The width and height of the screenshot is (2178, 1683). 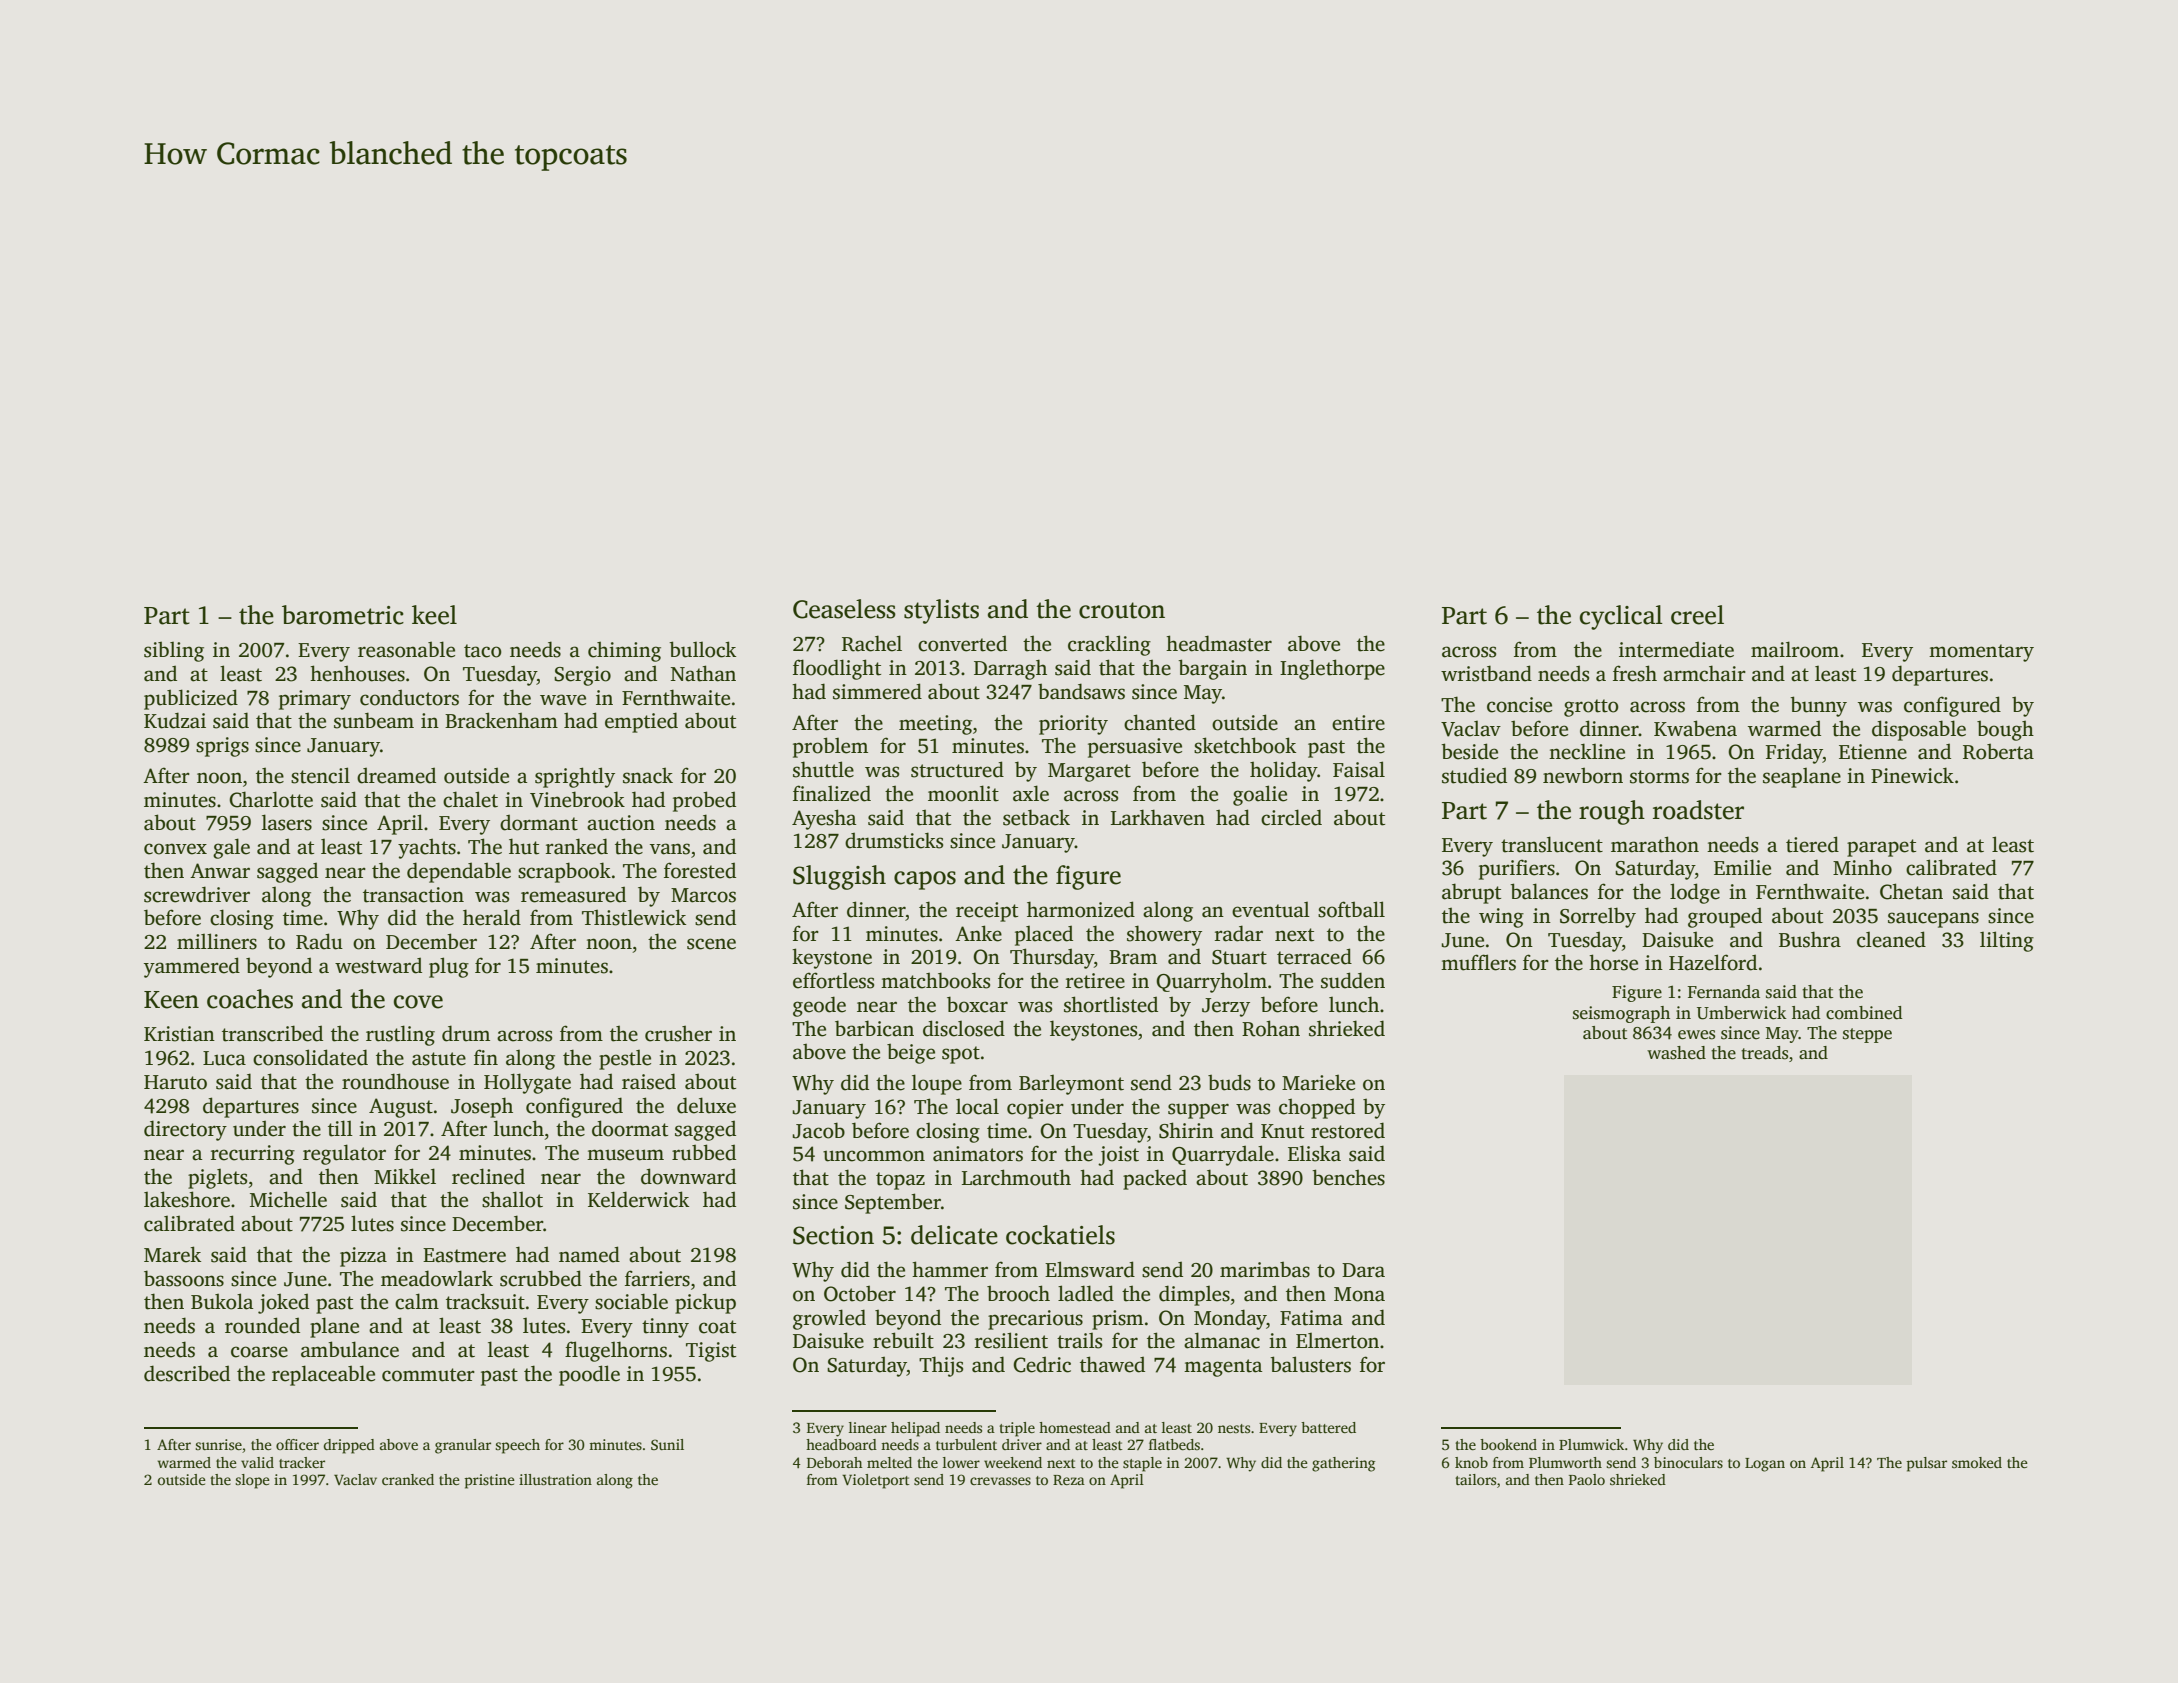 What do you see at coordinates (174, 651) in the screenshot?
I see `sibling` at bounding box center [174, 651].
